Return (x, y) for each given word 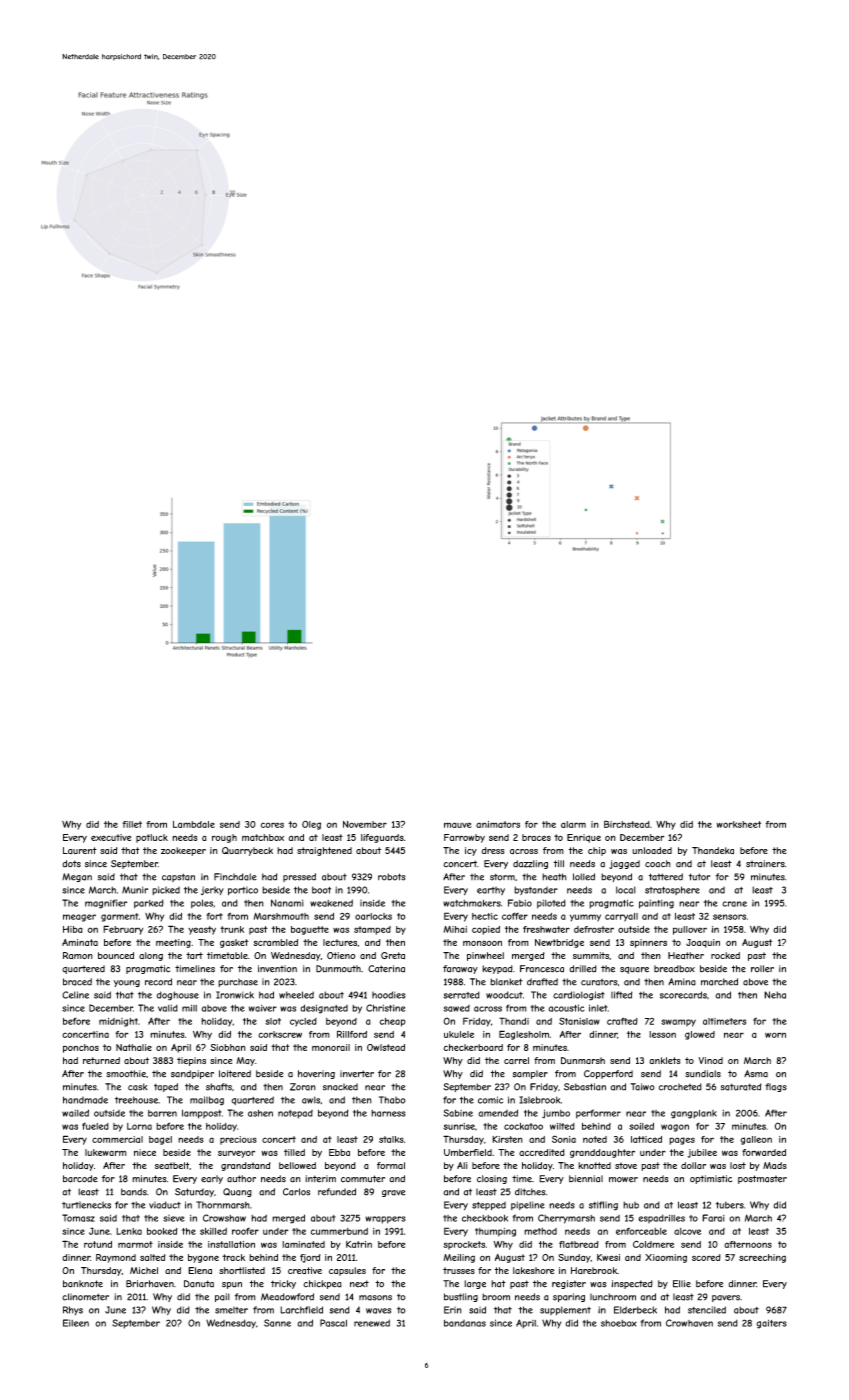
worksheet (738, 824)
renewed (372, 1323)
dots (71, 864)
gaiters (771, 1324)
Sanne (277, 1323)
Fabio (520, 903)
